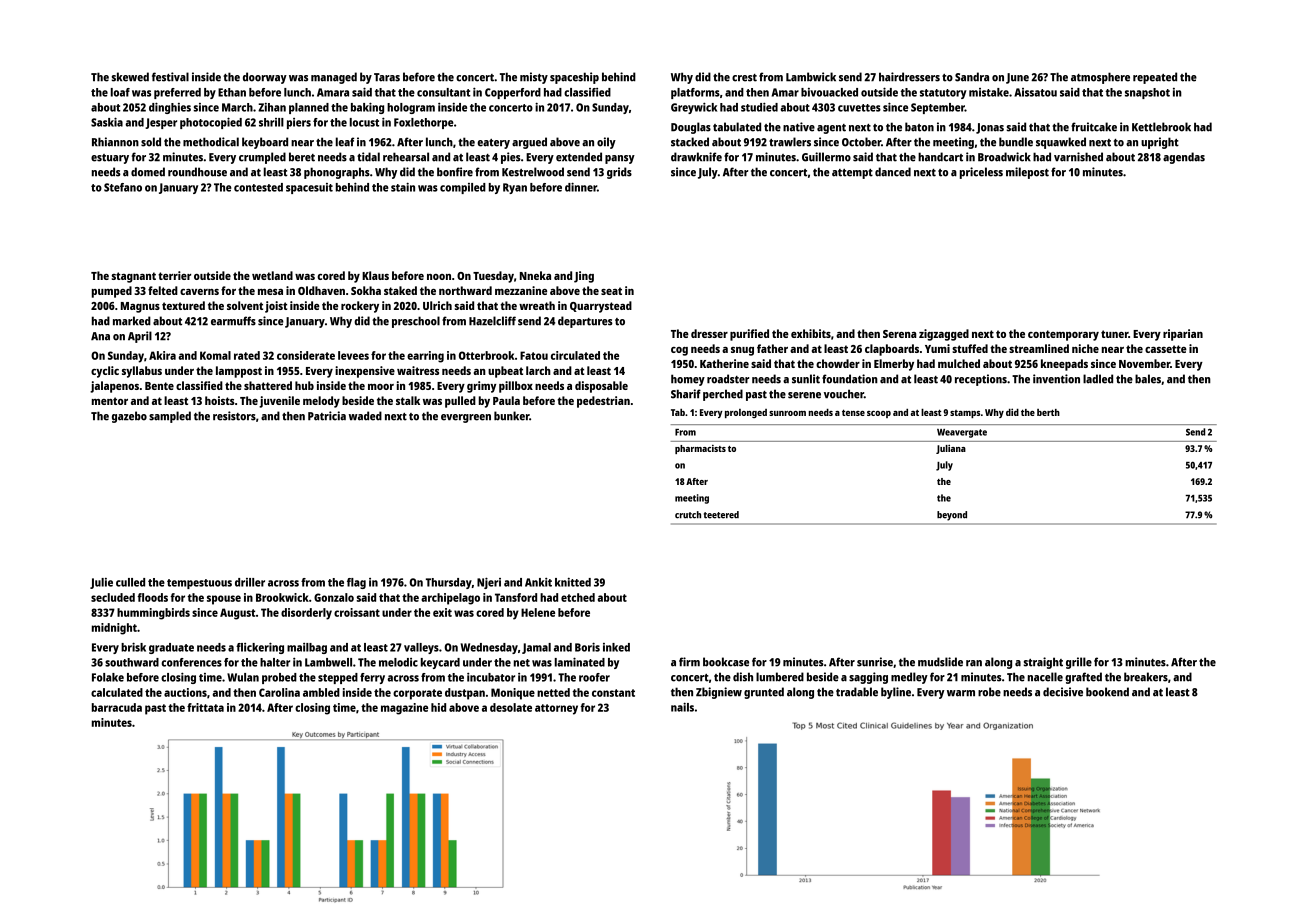 This screenshot has height=924, width=1308. Describe the element at coordinates (584, 277) in the screenshot. I see `Jing` at that location.
